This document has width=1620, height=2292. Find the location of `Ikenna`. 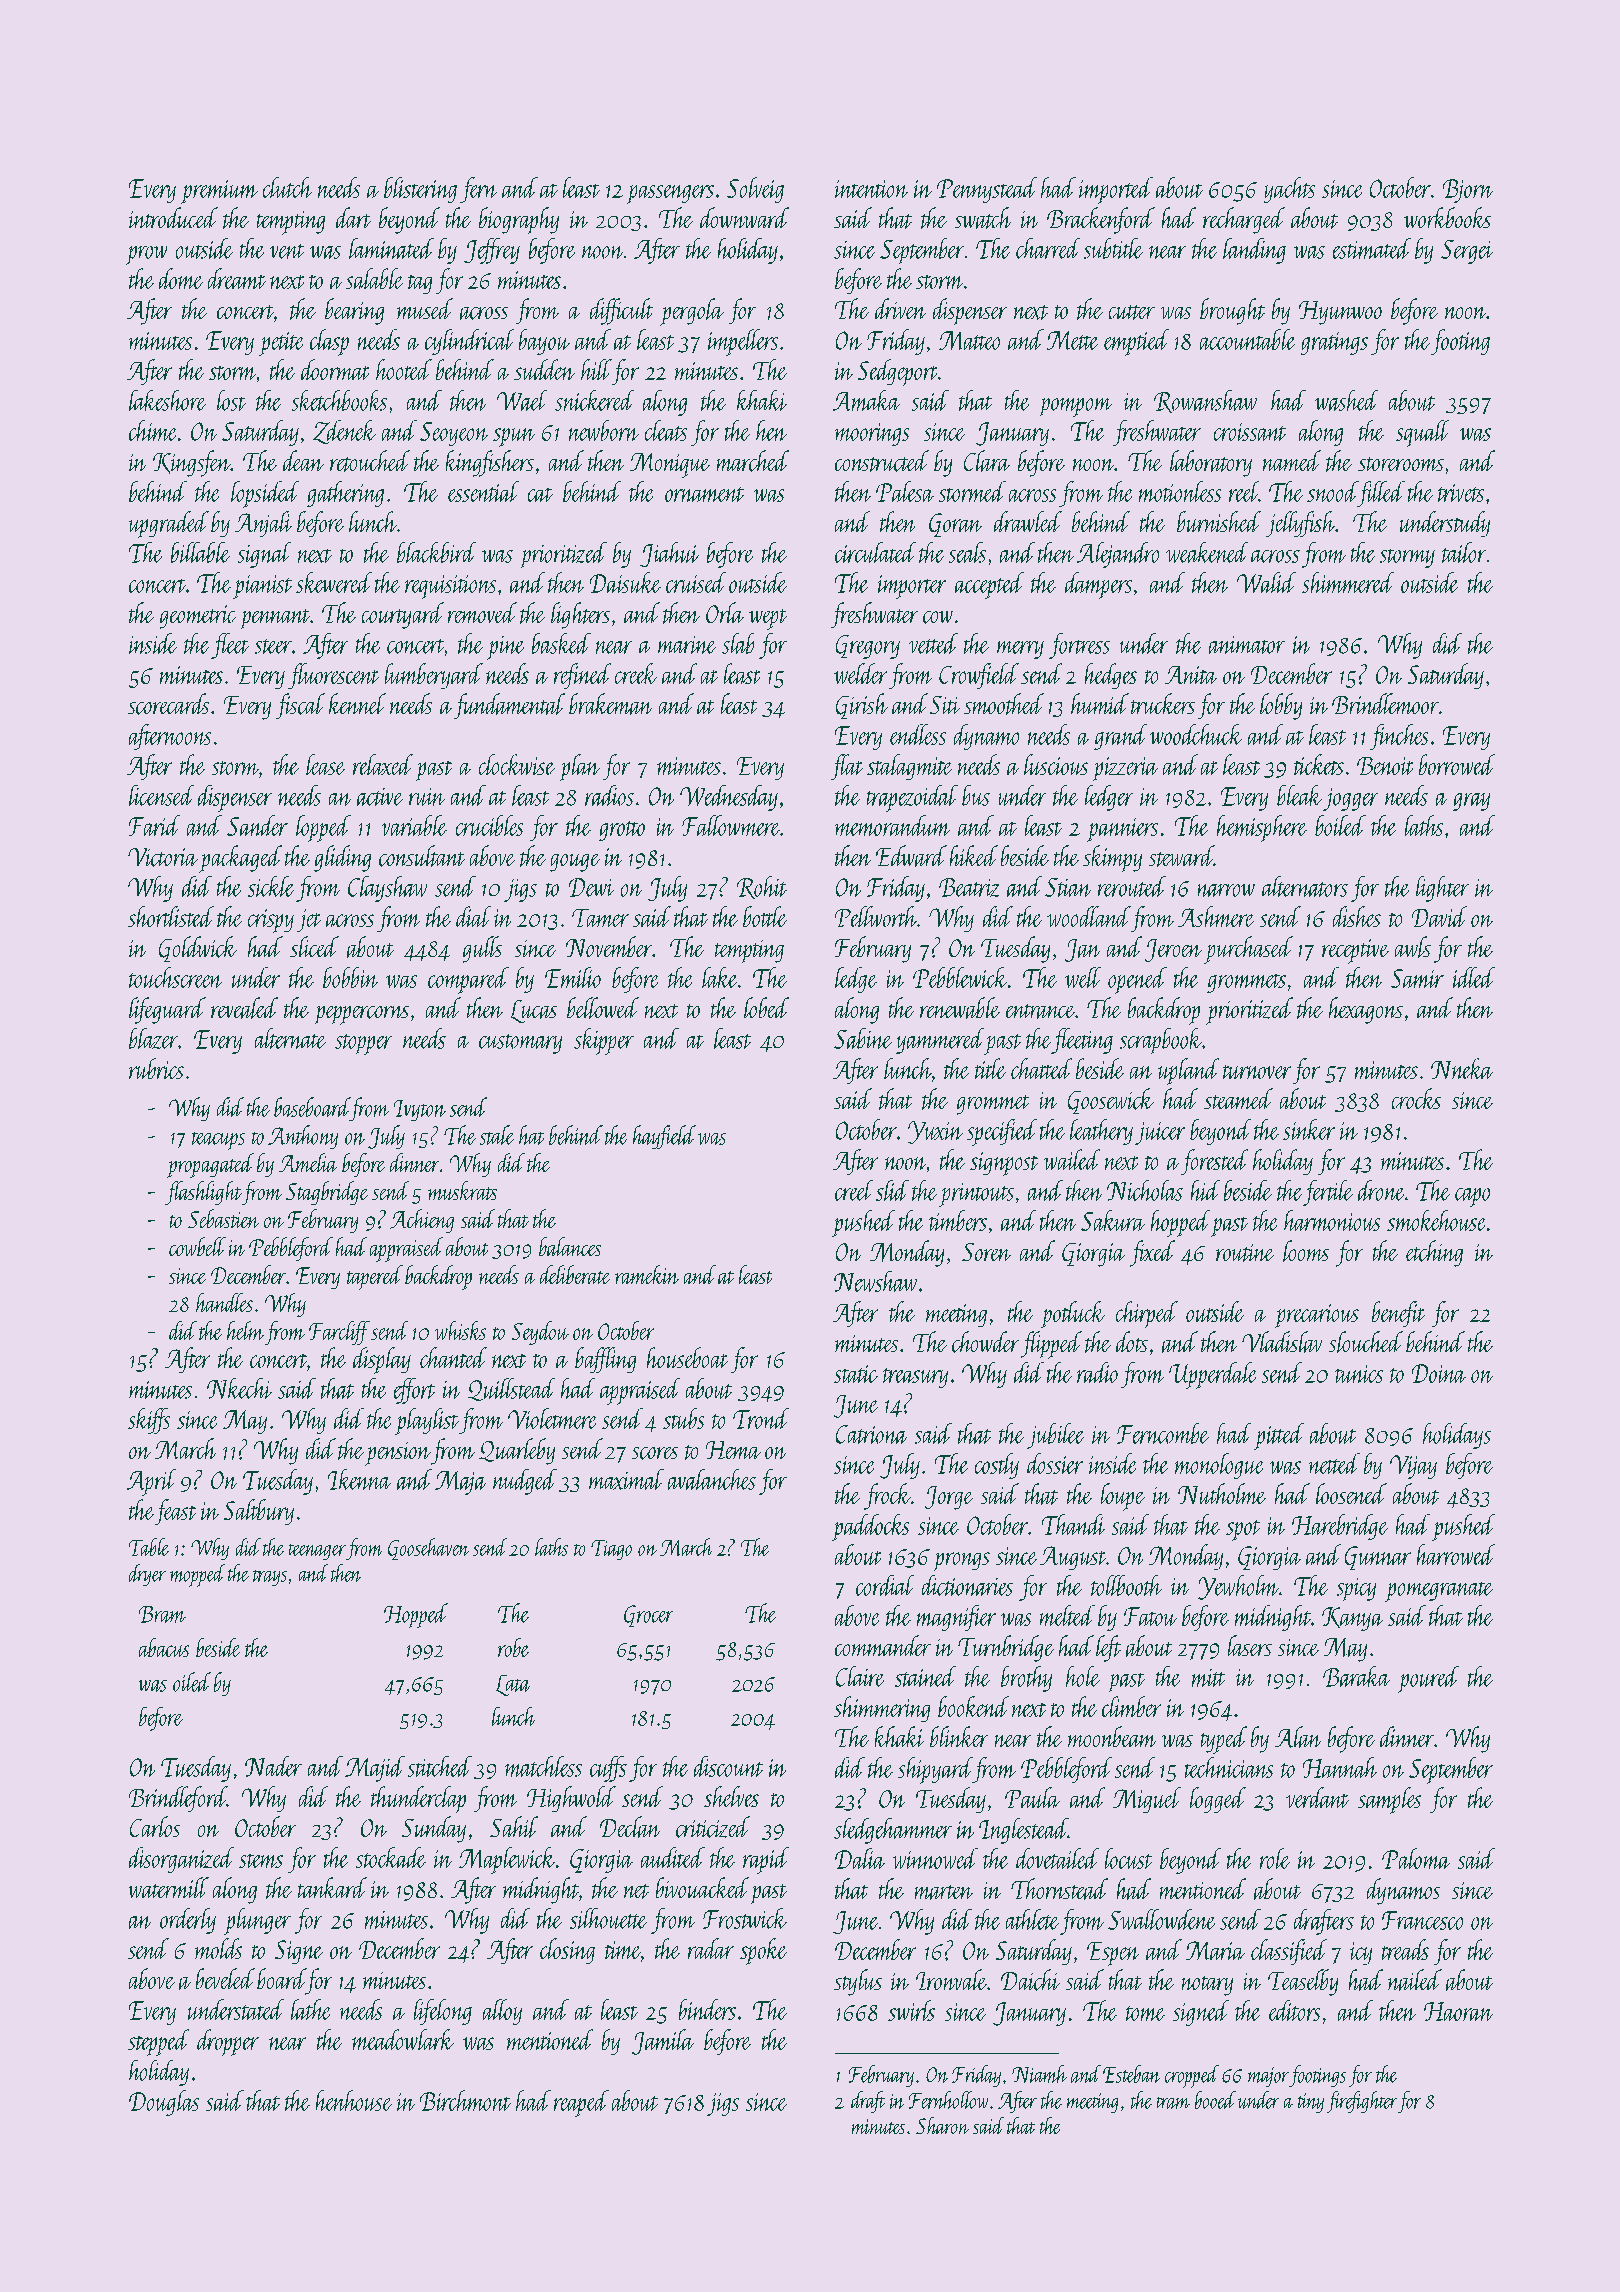

Ikenna is located at coordinates (359, 1479).
